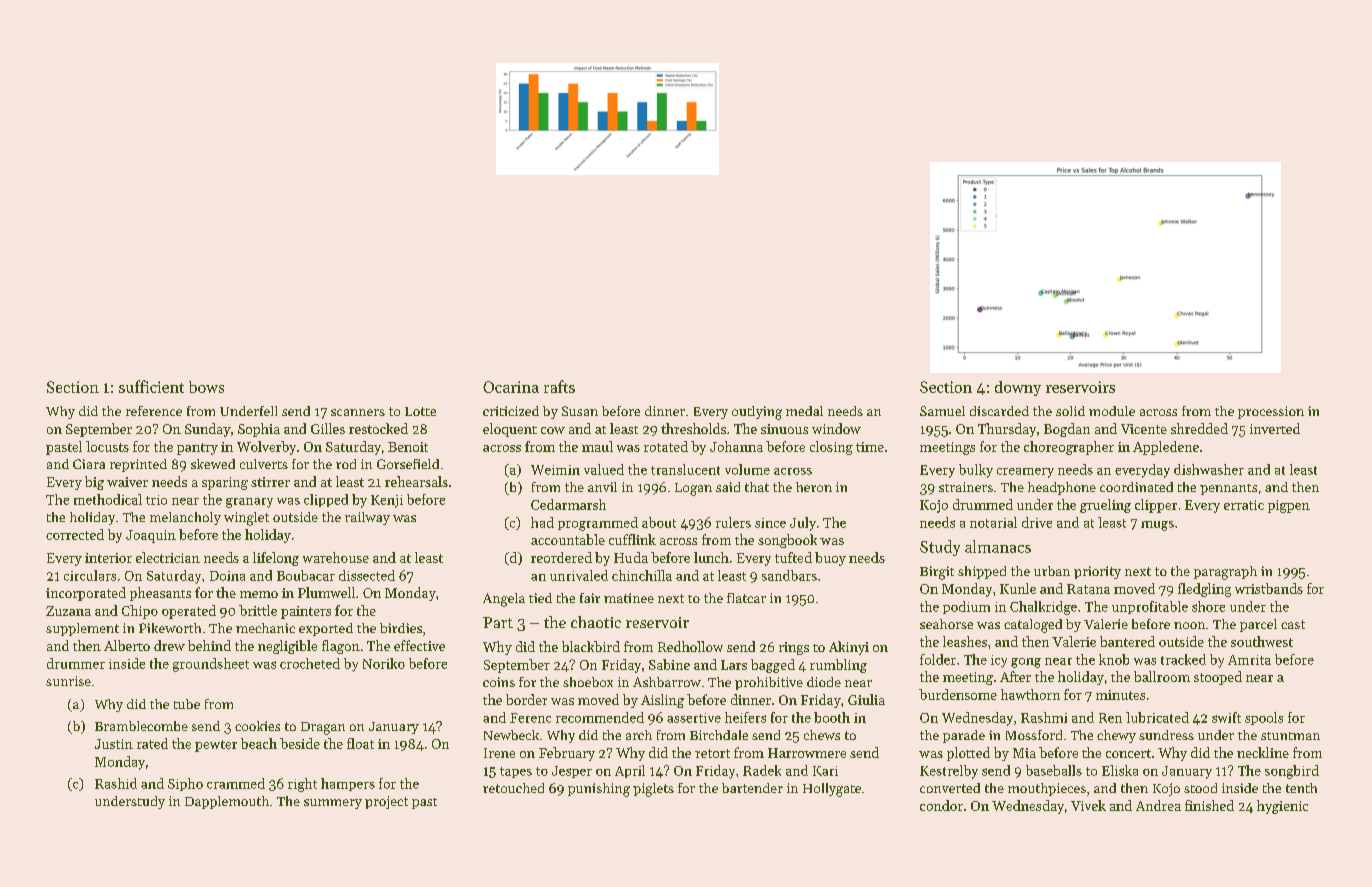  I want to click on southwest, so click(1262, 641).
